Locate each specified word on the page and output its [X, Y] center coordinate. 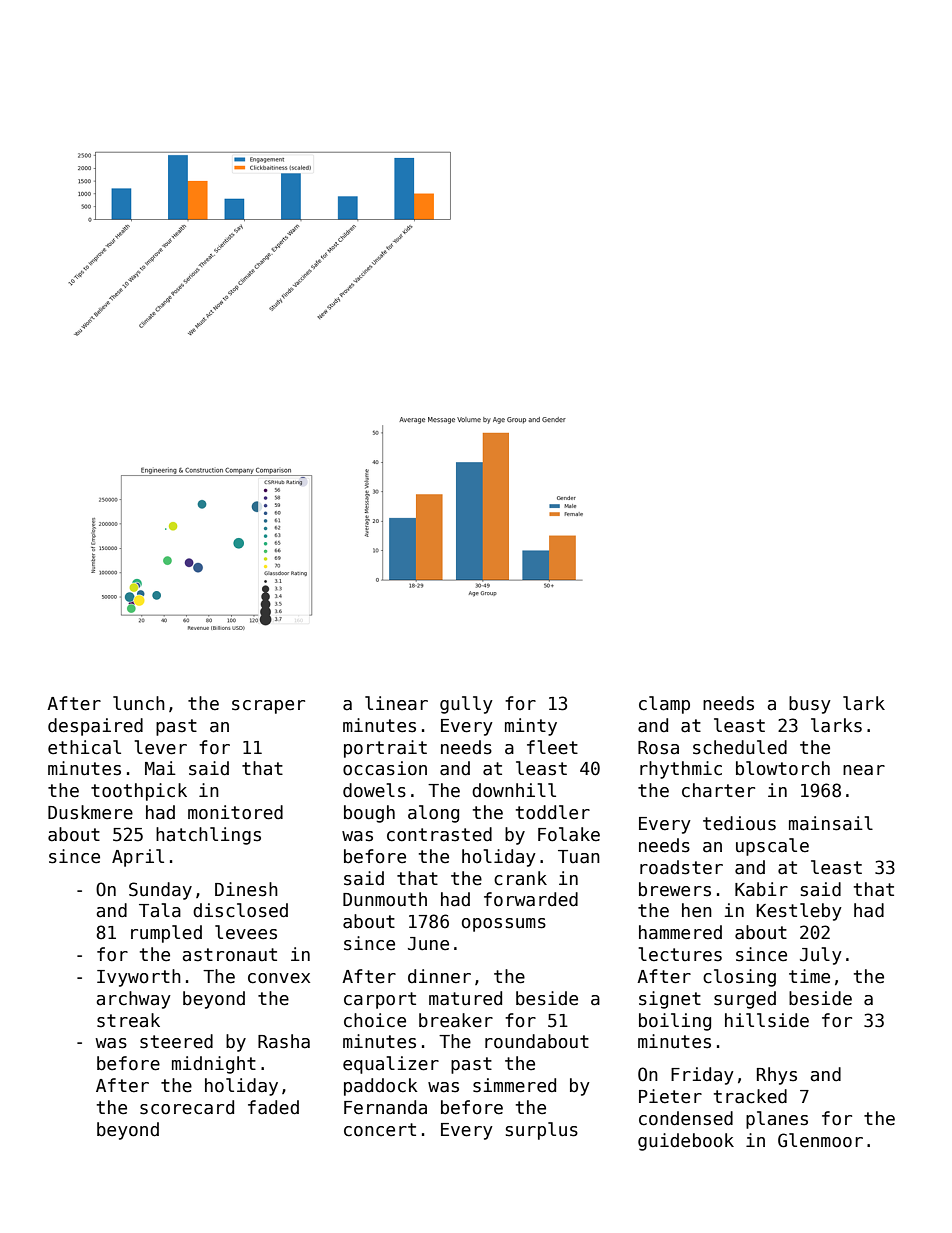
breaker [456, 1020]
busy [810, 705]
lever [161, 747]
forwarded [531, 899]
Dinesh [246, 889]
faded [273, 1107]
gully [466, 705]
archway [134, 1000]
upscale [772, 847]
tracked [750, 1096]
